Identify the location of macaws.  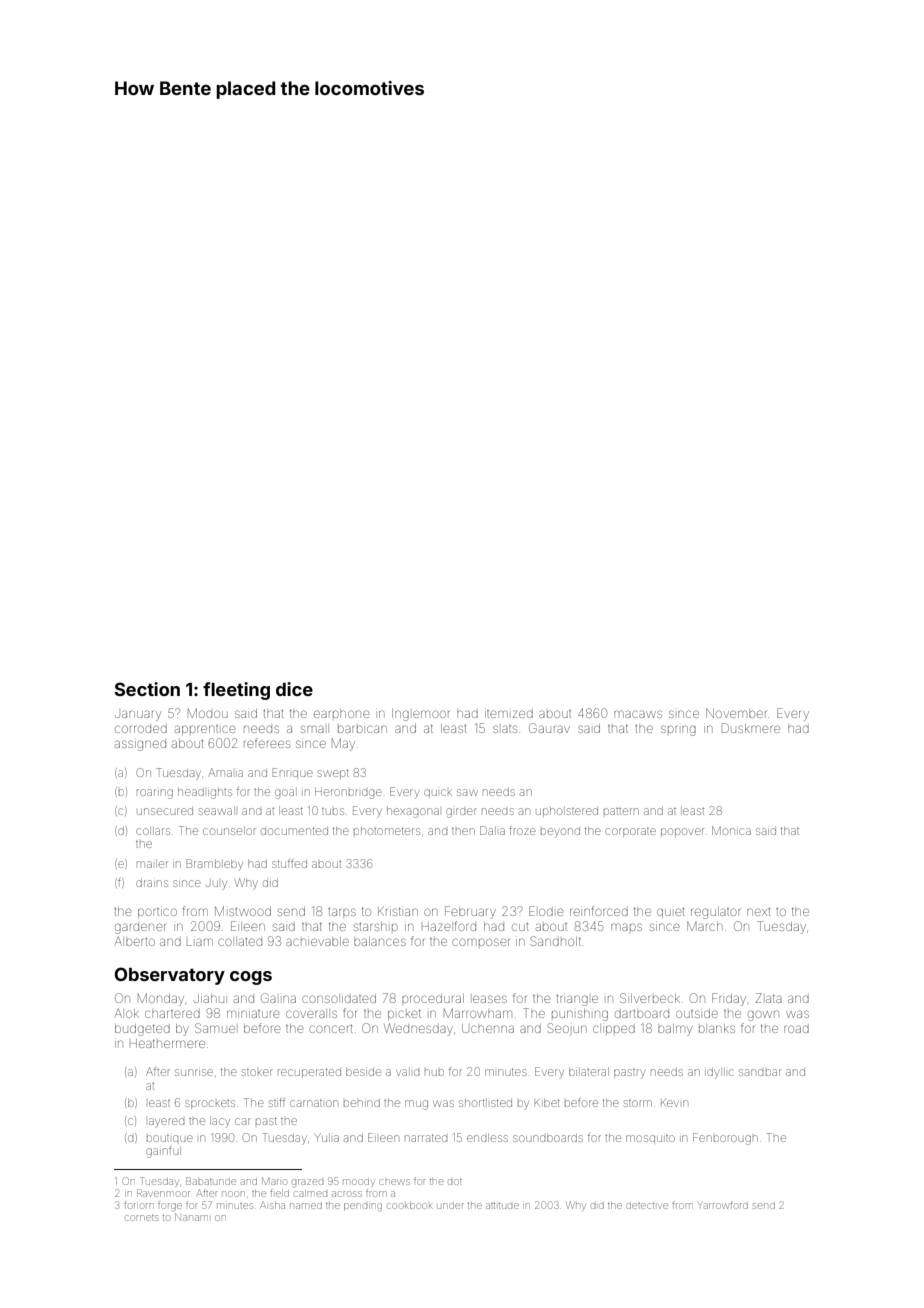
(638, 714).
